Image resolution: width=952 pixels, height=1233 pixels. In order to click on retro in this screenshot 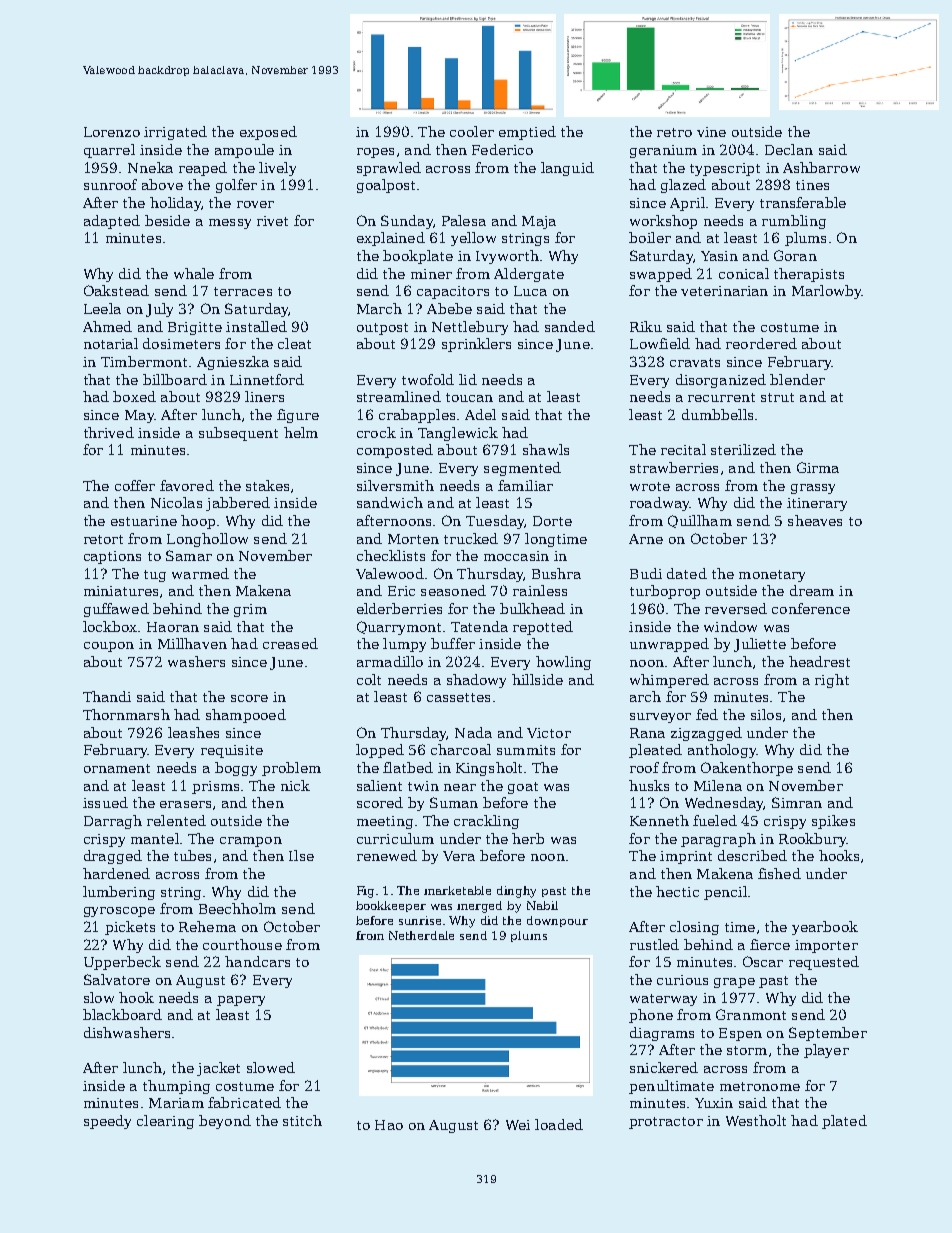, I will do `click(674, 132)`.
